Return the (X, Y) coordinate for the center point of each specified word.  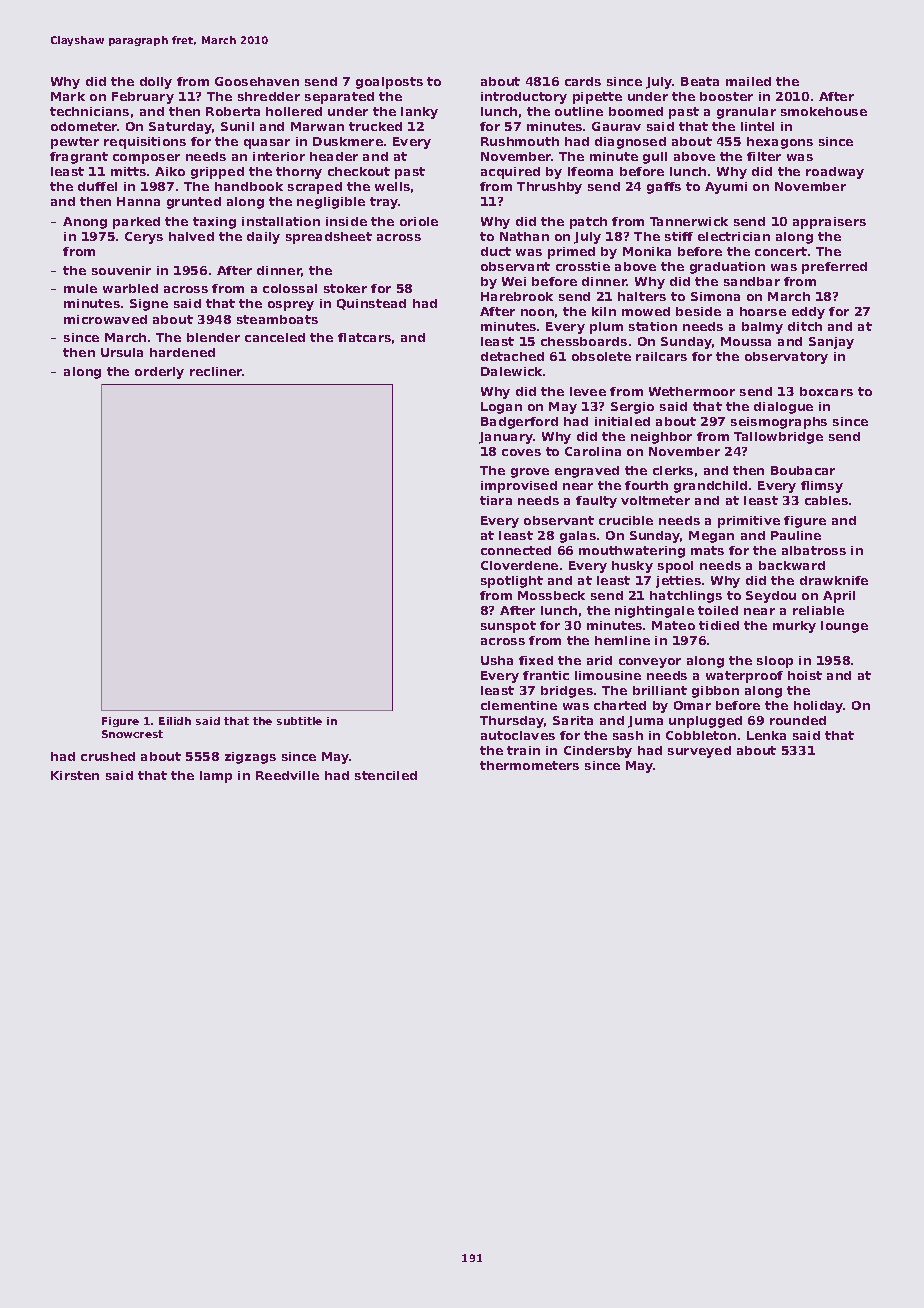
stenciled (386, 775)
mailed (748, 81)
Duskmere (348, 141)
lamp (216, 777)
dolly (156, 83)
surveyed (699, 752)
